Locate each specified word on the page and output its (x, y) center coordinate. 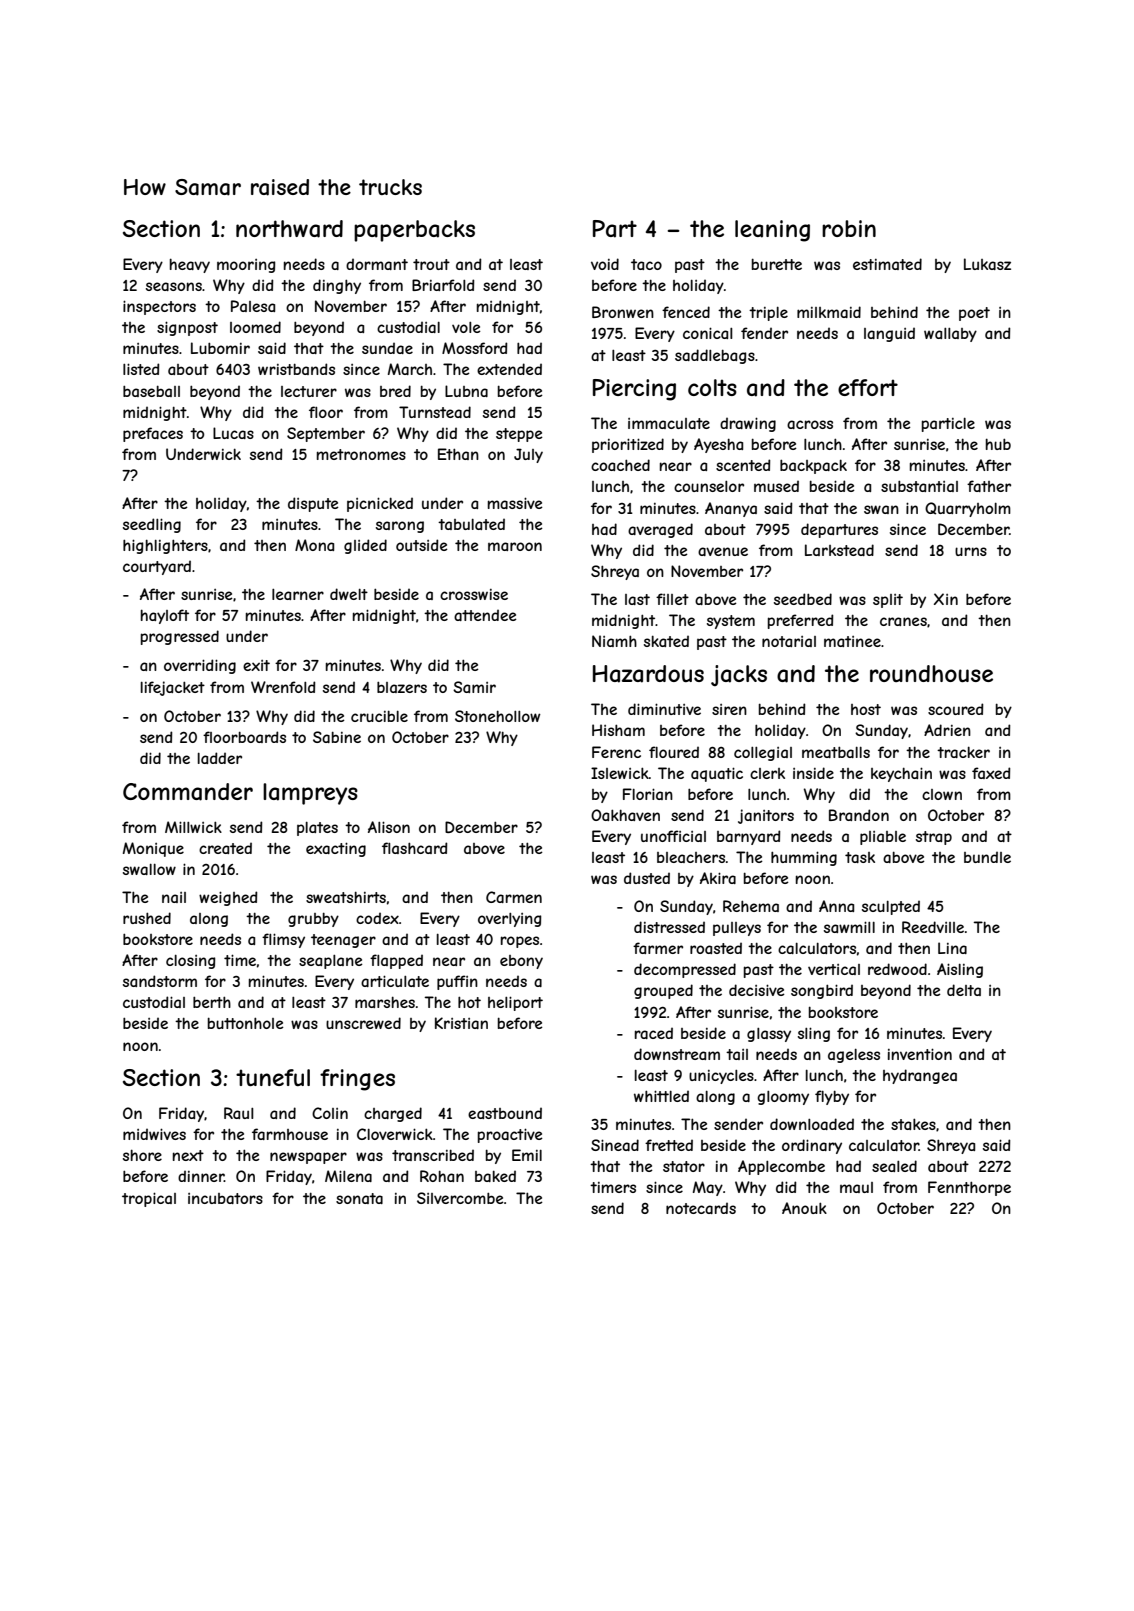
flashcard (414, 848)
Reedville (933, 927)
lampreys (310, 794)
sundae (387, 348)
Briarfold (443, 285)
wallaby (950, 335)
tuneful (273, 1077)
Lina (952, 948)
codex (377, 918)
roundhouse (931, 673)
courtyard (157, 567)
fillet (672, 599)
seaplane (331, 962)
